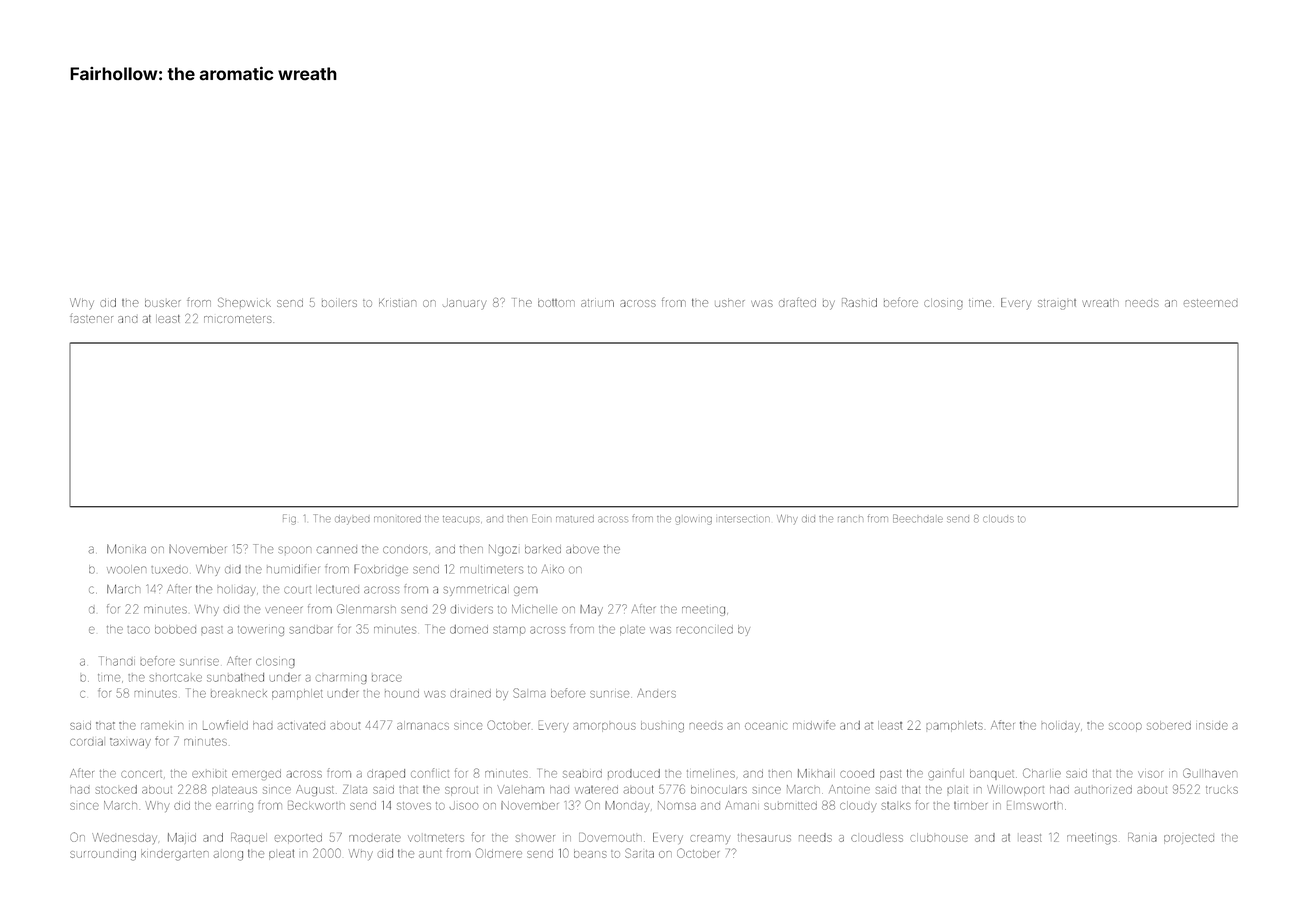 The height and width of the page is (924, 1308). I want to click on Rashid, so click(859, 302).
